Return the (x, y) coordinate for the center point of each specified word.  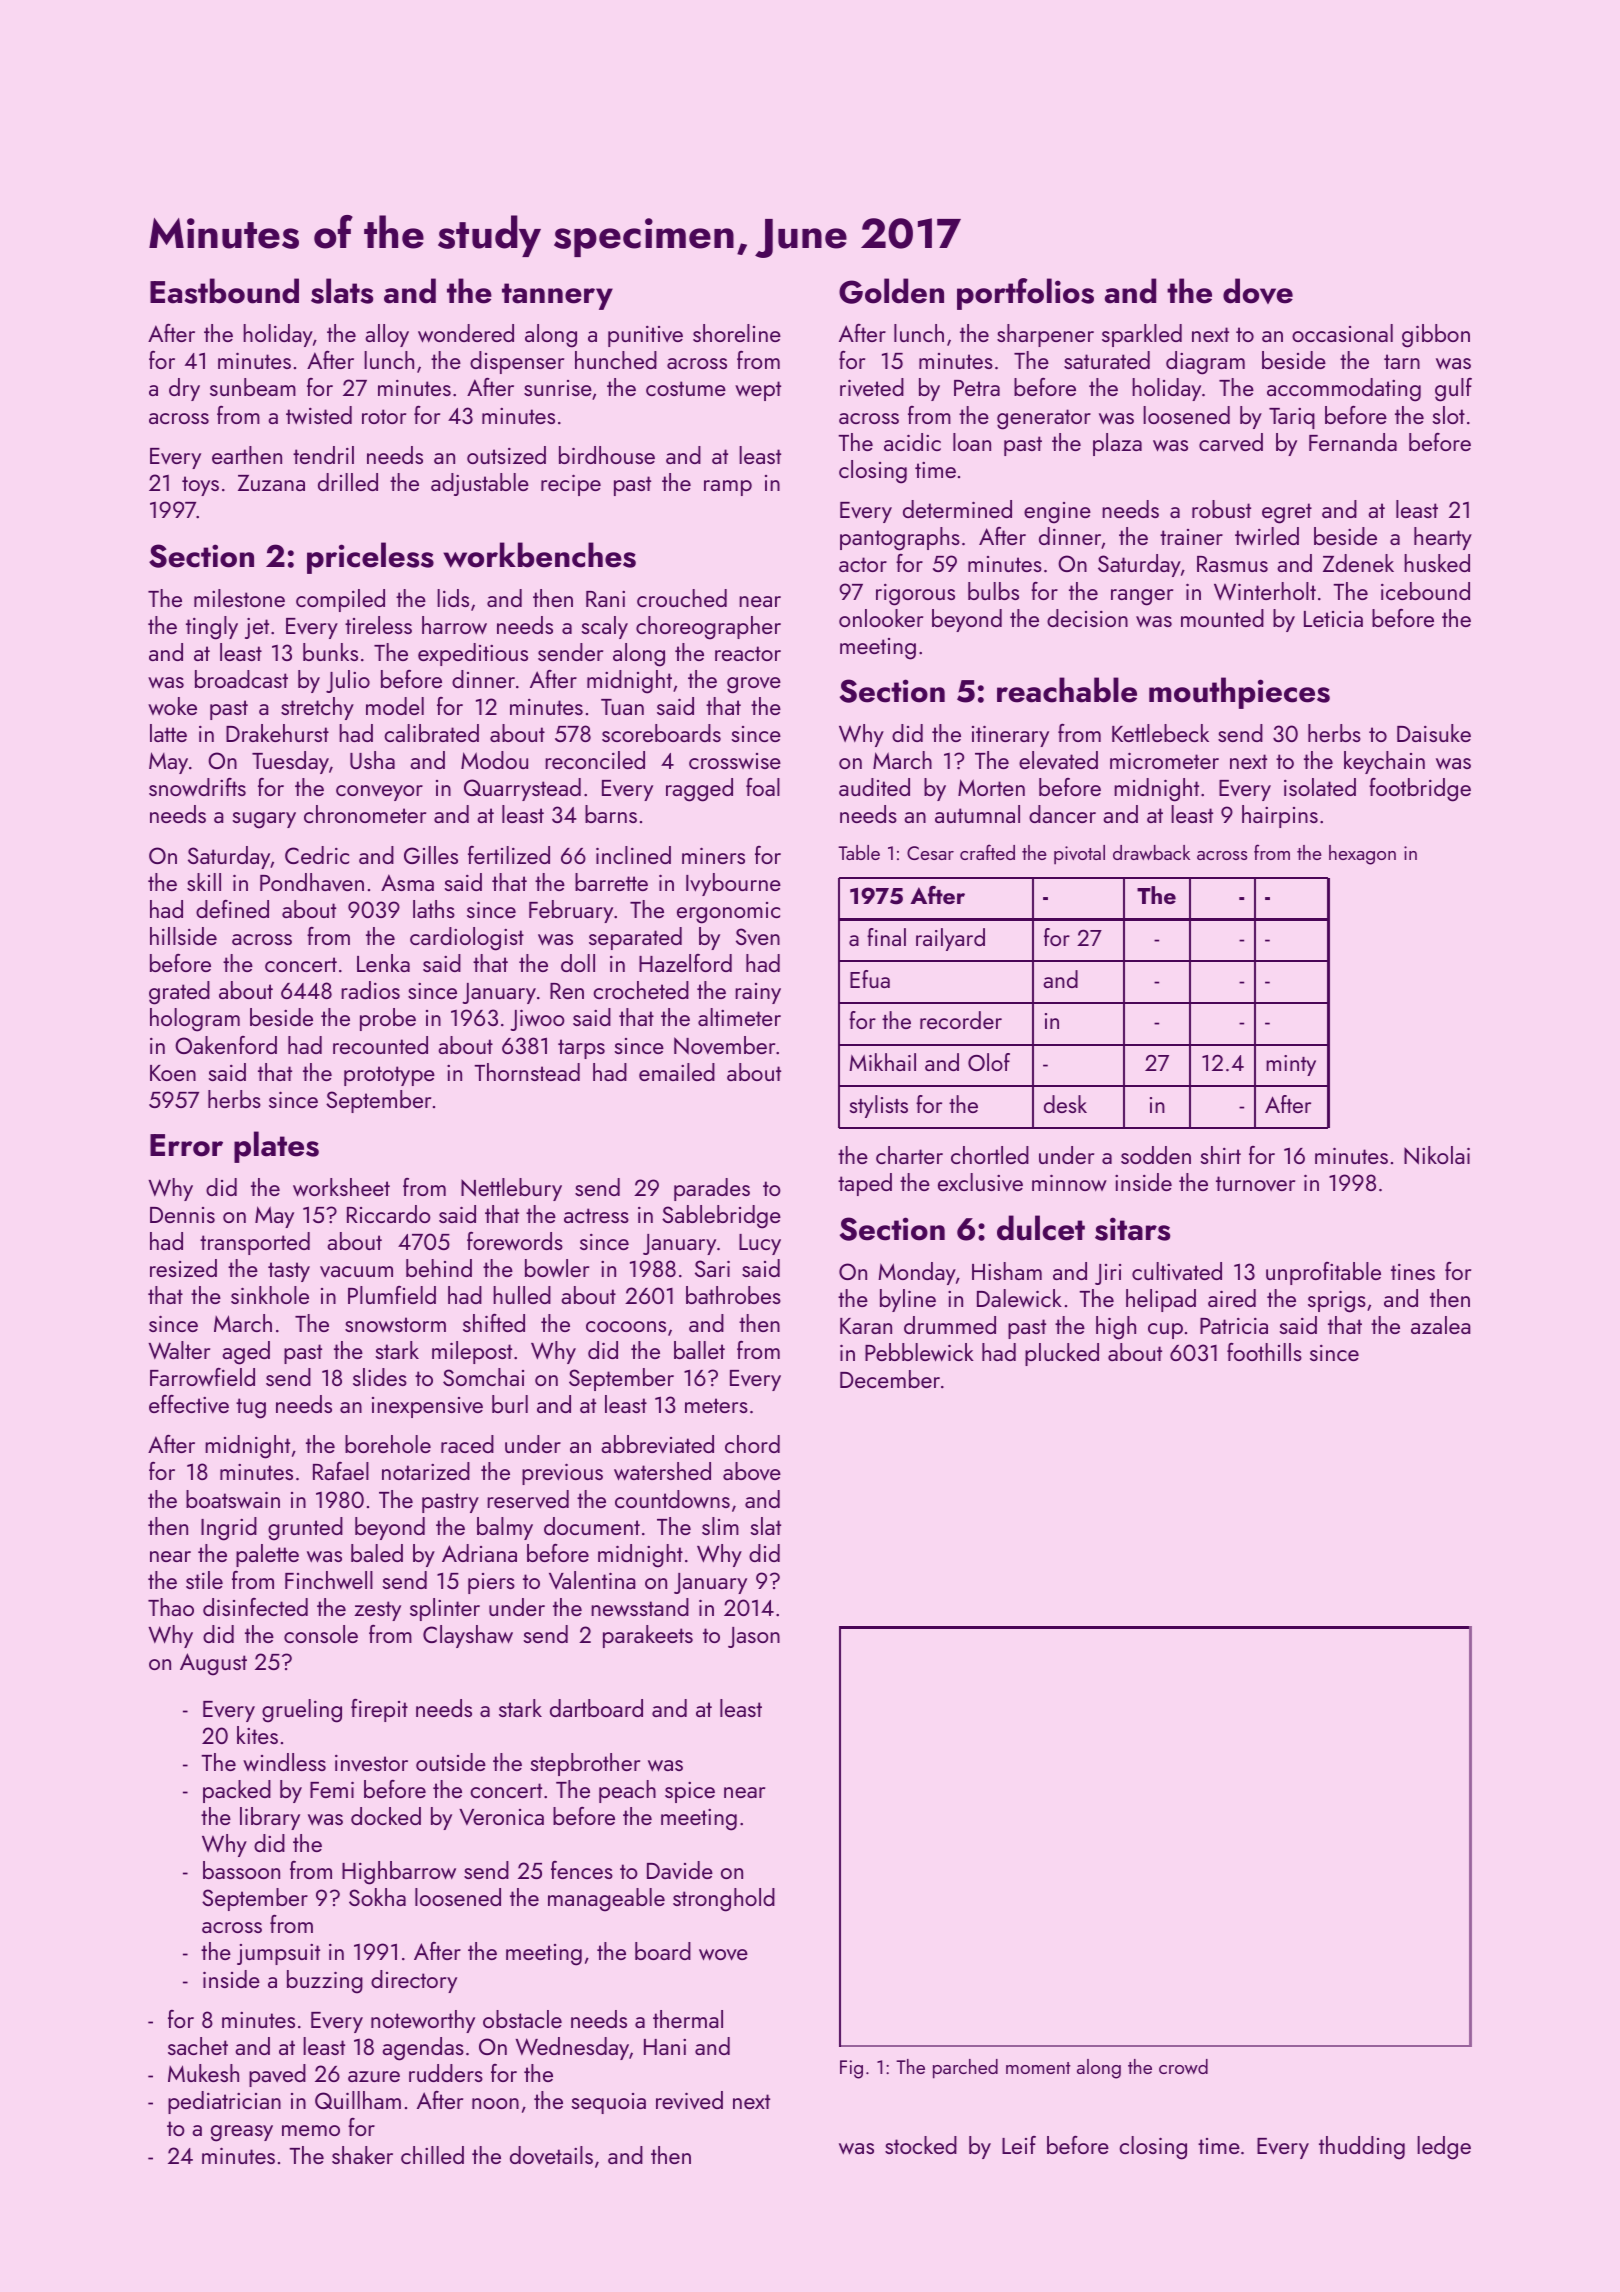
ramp (728, 488)
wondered (466, 333)
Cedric (317, 855)
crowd (1183, 2066)
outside (451, 1762)
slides (380, 1377)
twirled (1267, 536)
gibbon (1436, 336)
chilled (432, 2155)
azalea (1441, 1325)
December (890, 1379)
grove (754, 685)
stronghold (724, 1900)
